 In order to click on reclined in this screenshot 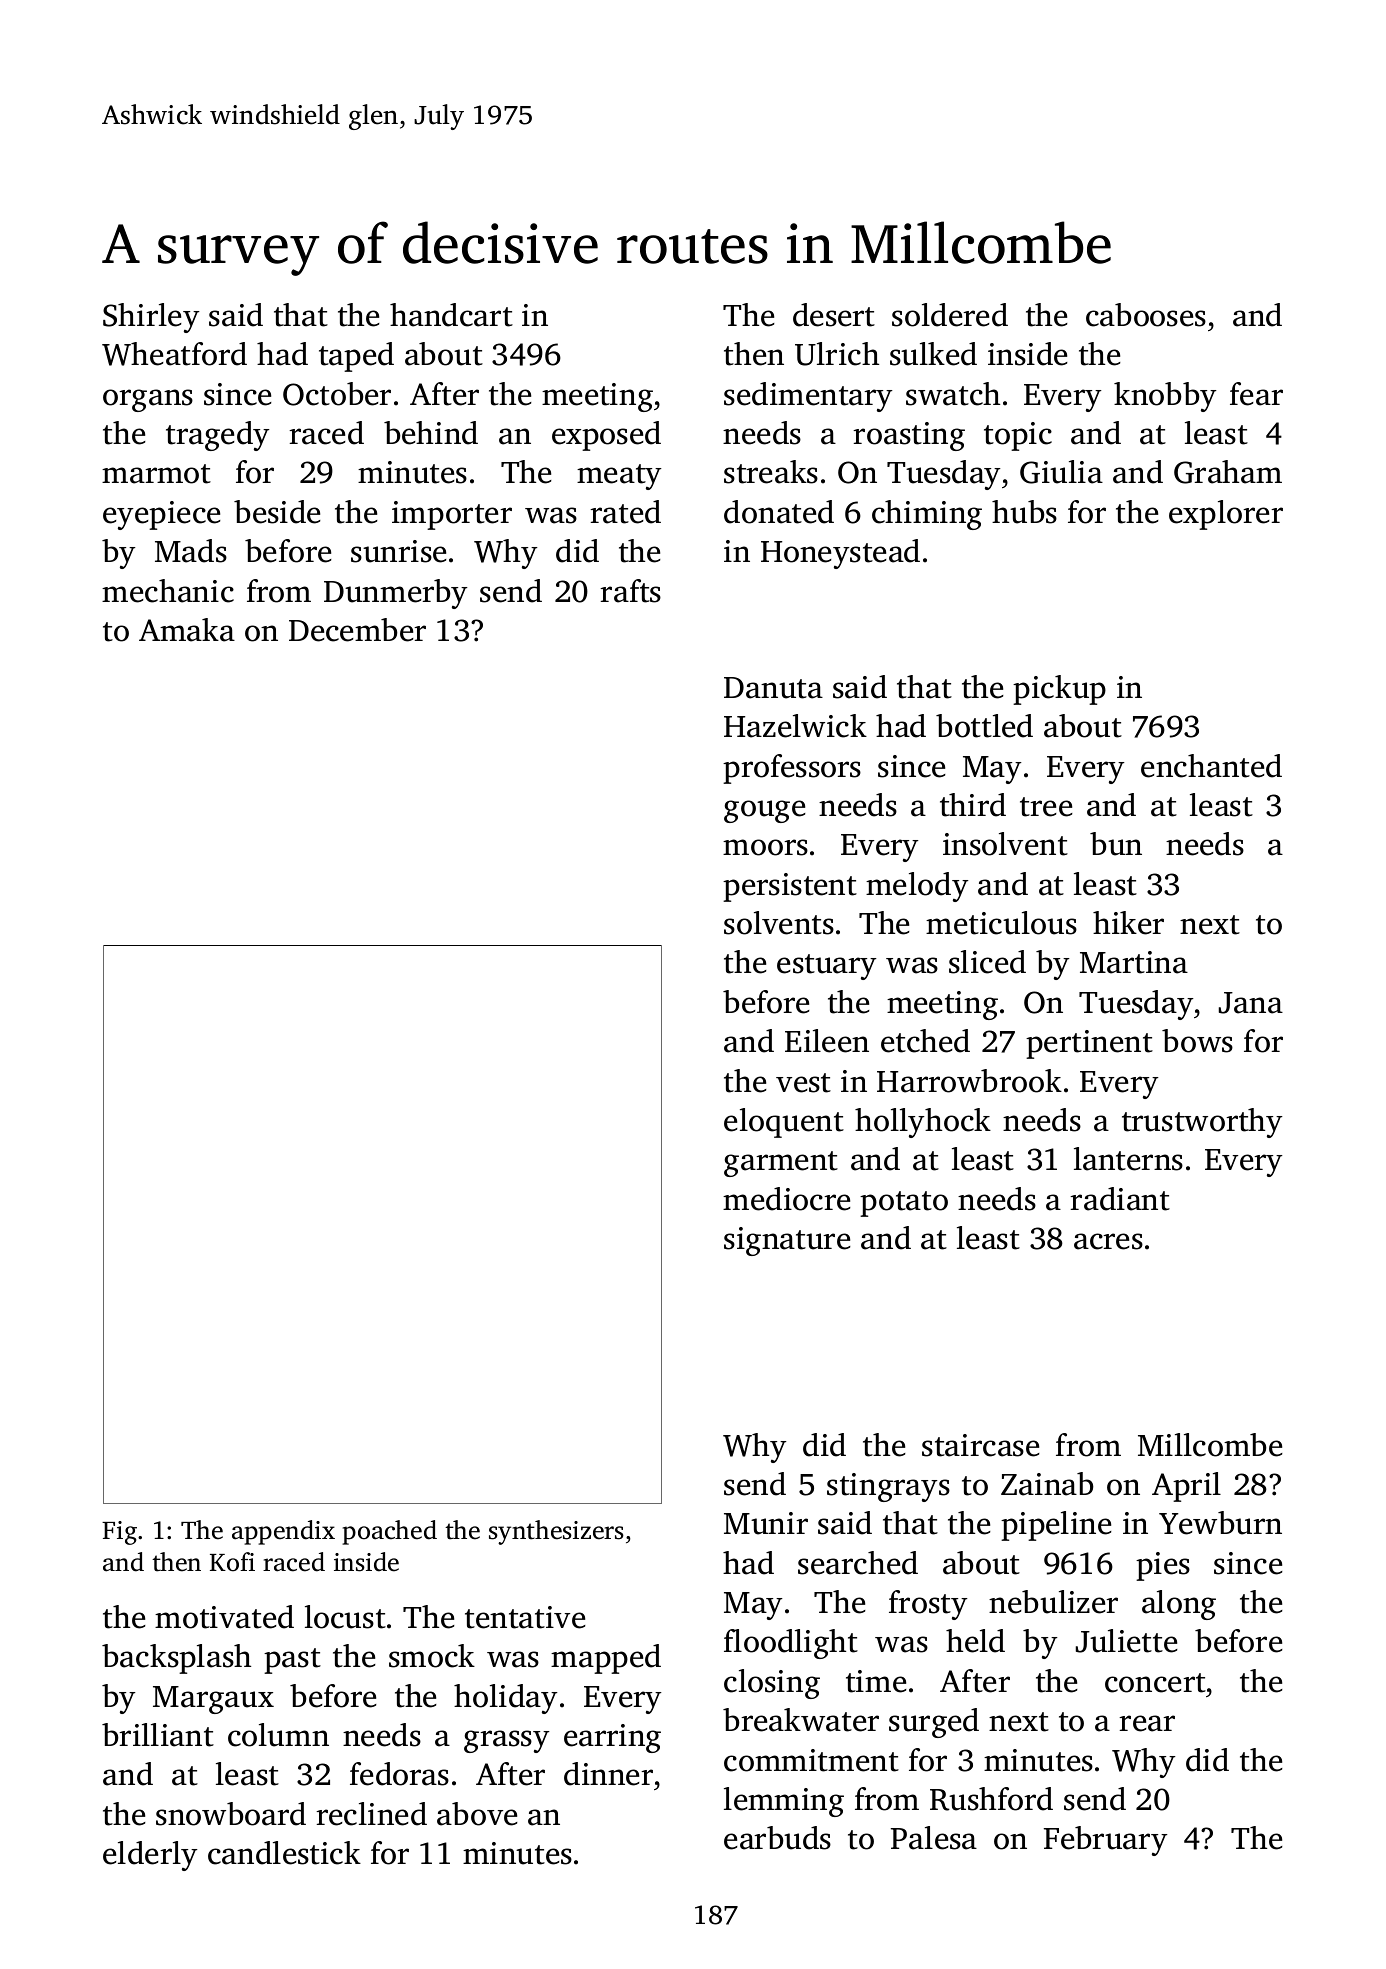, I will do `click(371, 1814)`.
